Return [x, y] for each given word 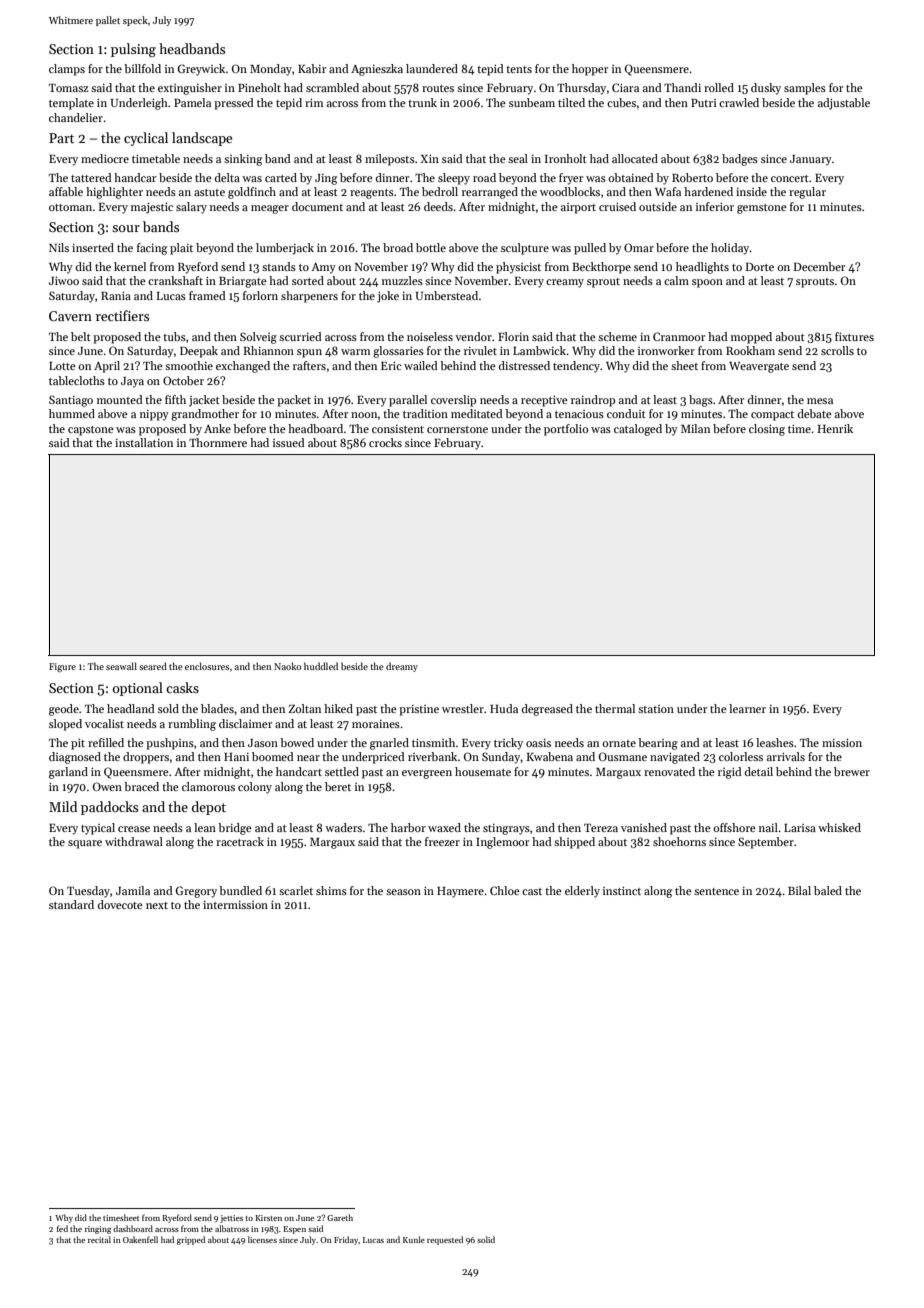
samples [805, 89]
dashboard [133, 1228]
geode [64, 710]
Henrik [835, 428]
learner [747, 708]
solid [486, 1239]
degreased [547, 710]
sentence [716, 891]
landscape [202, 139]
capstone [91, 431]
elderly [582, 892]
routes [438, 88]
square [85, 844]
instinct [622, 890]
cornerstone [457, 429]
